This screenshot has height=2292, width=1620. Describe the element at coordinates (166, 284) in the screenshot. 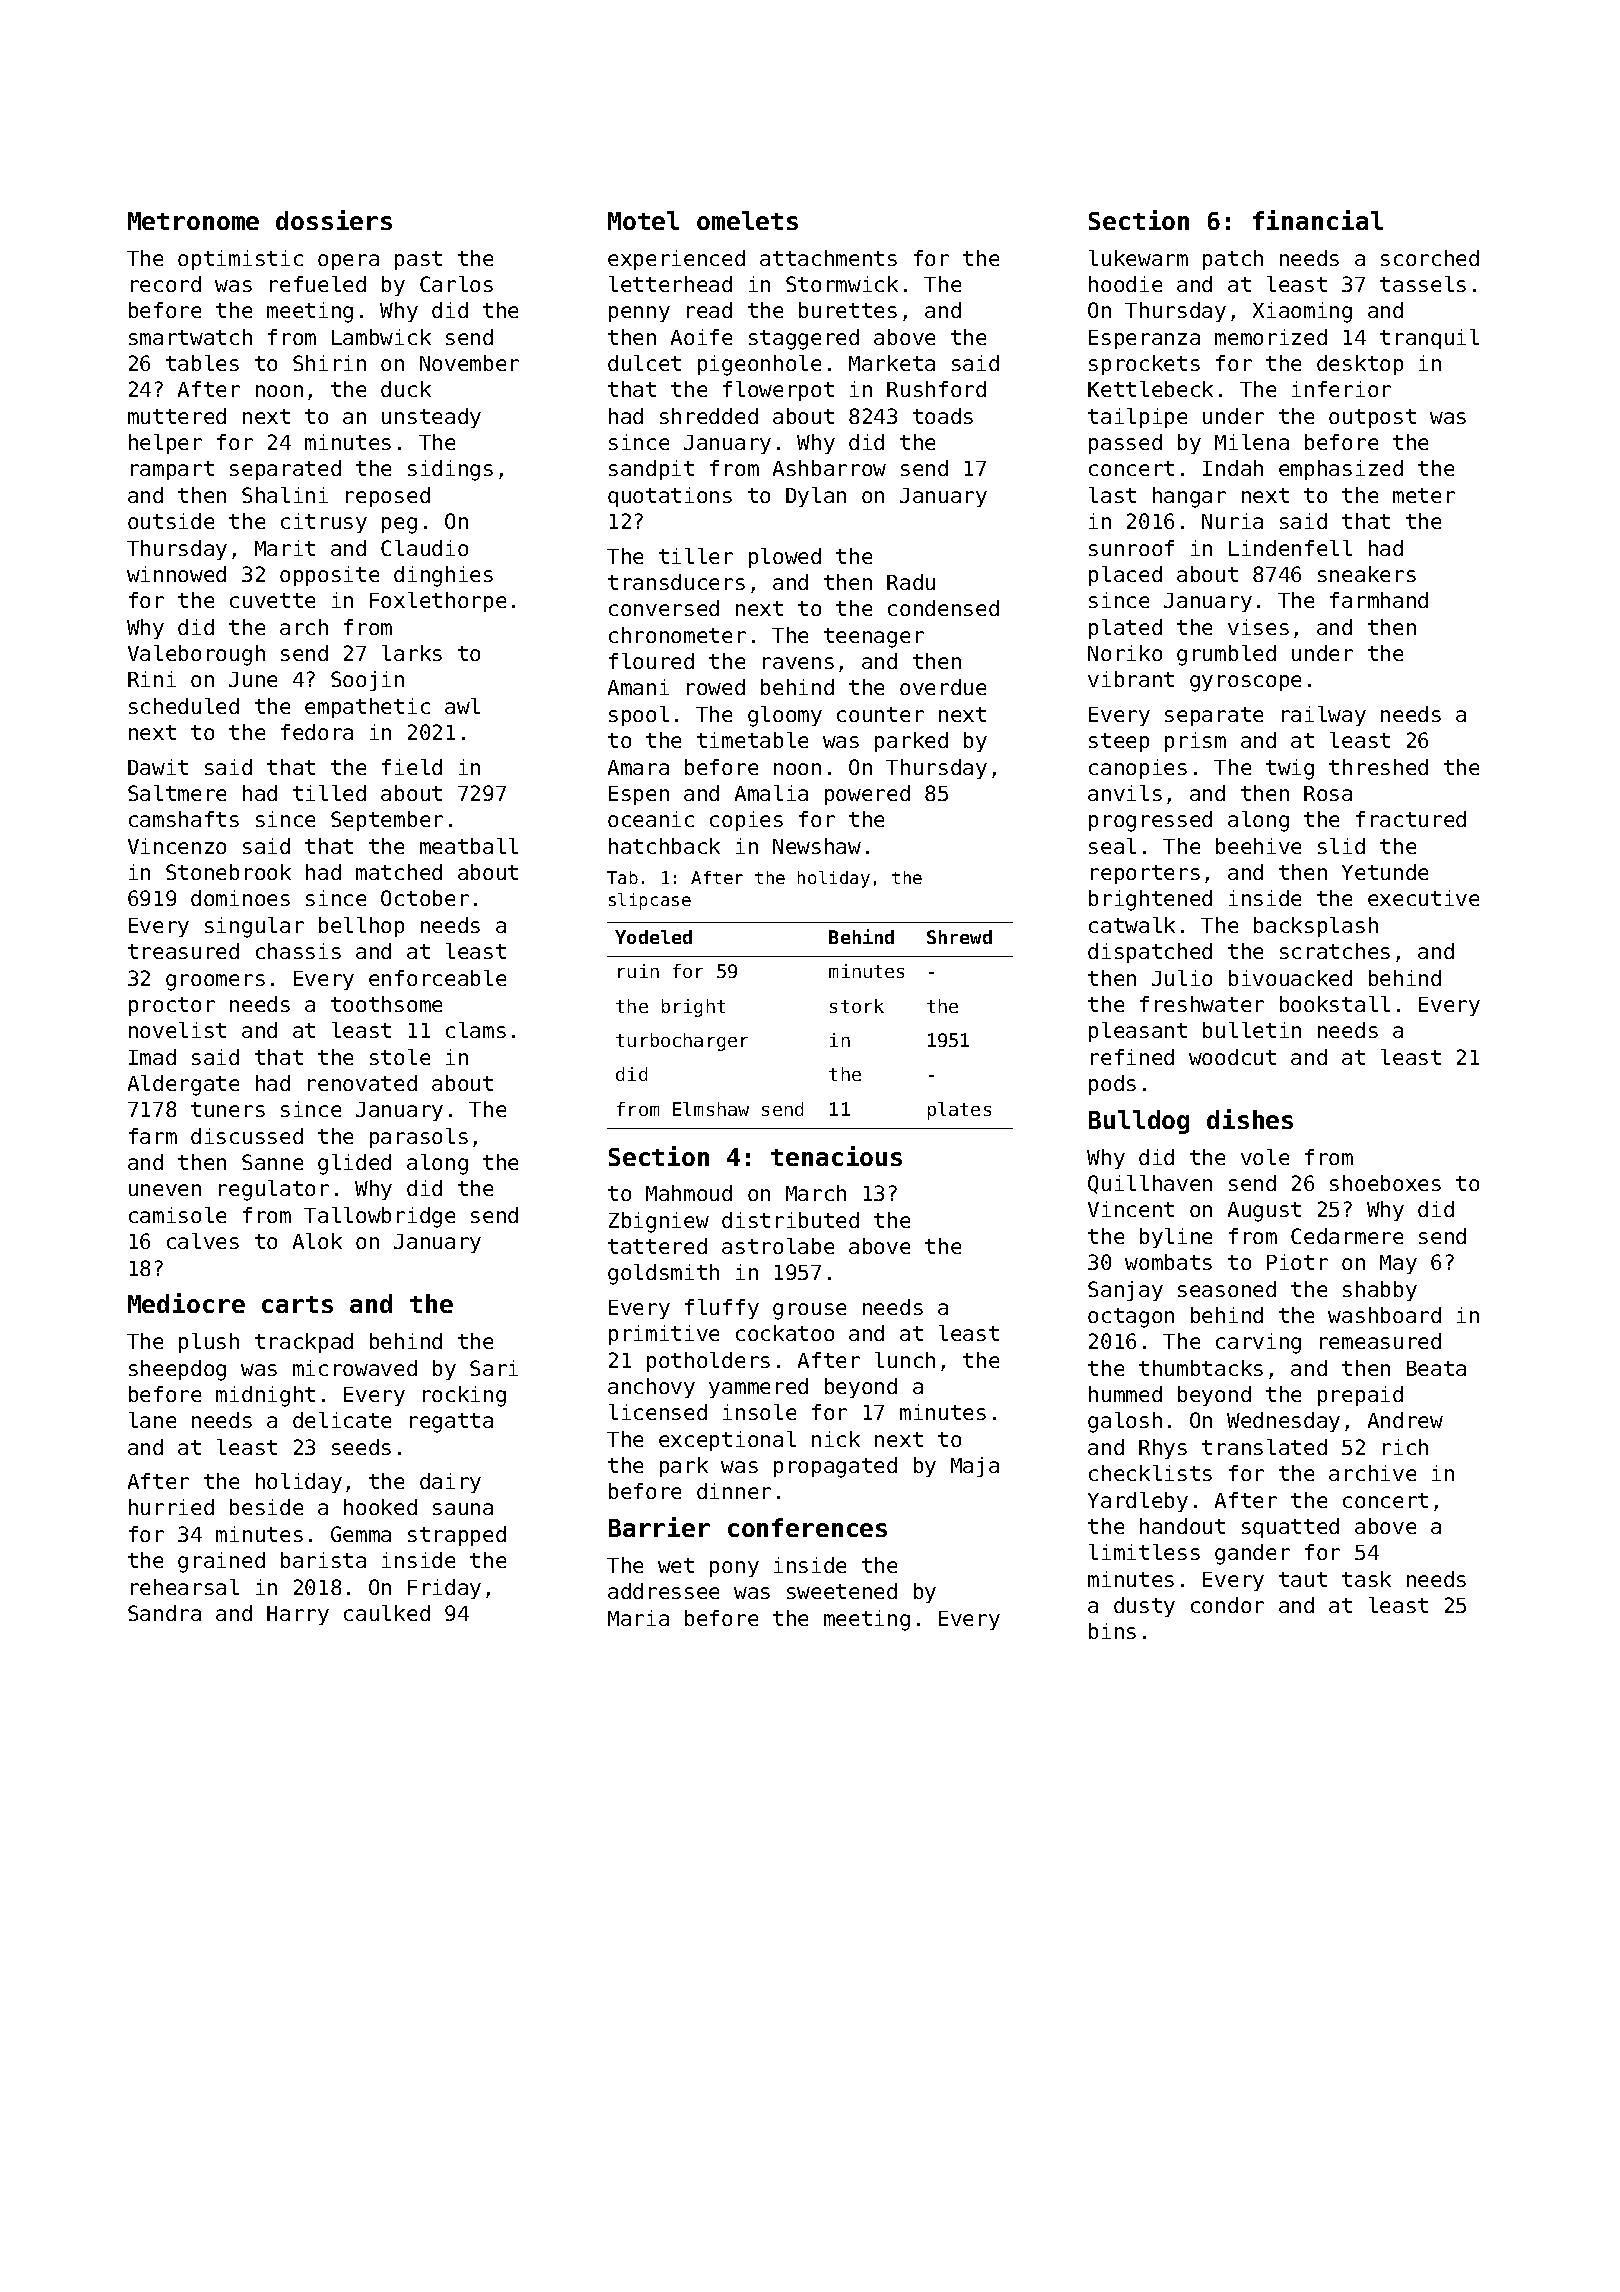

I see `record` at that location.
